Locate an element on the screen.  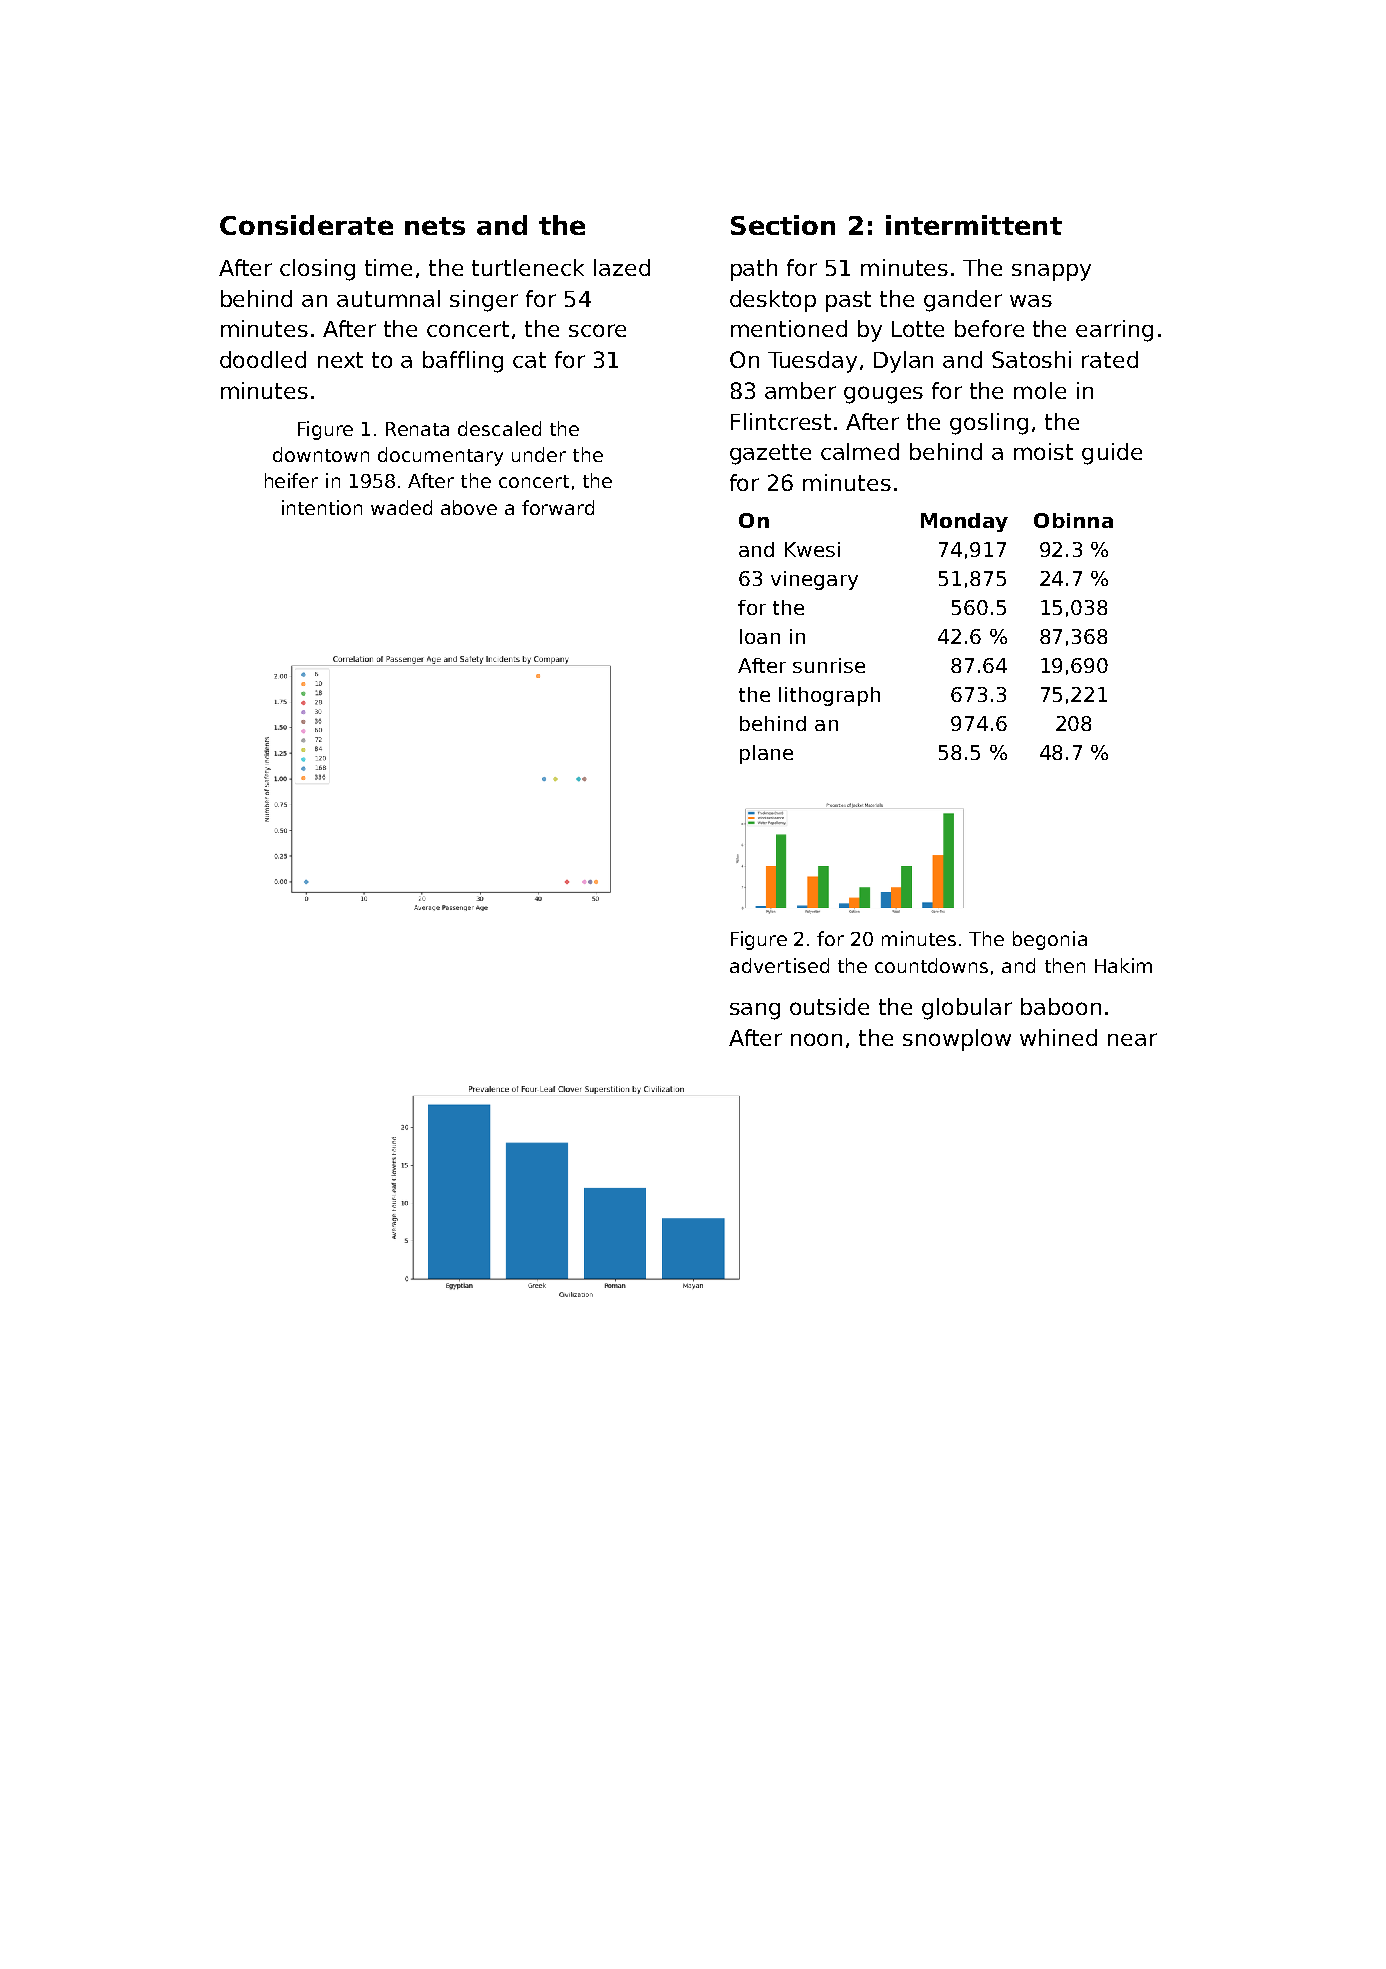
plane is located at coordinates (766, 754).
